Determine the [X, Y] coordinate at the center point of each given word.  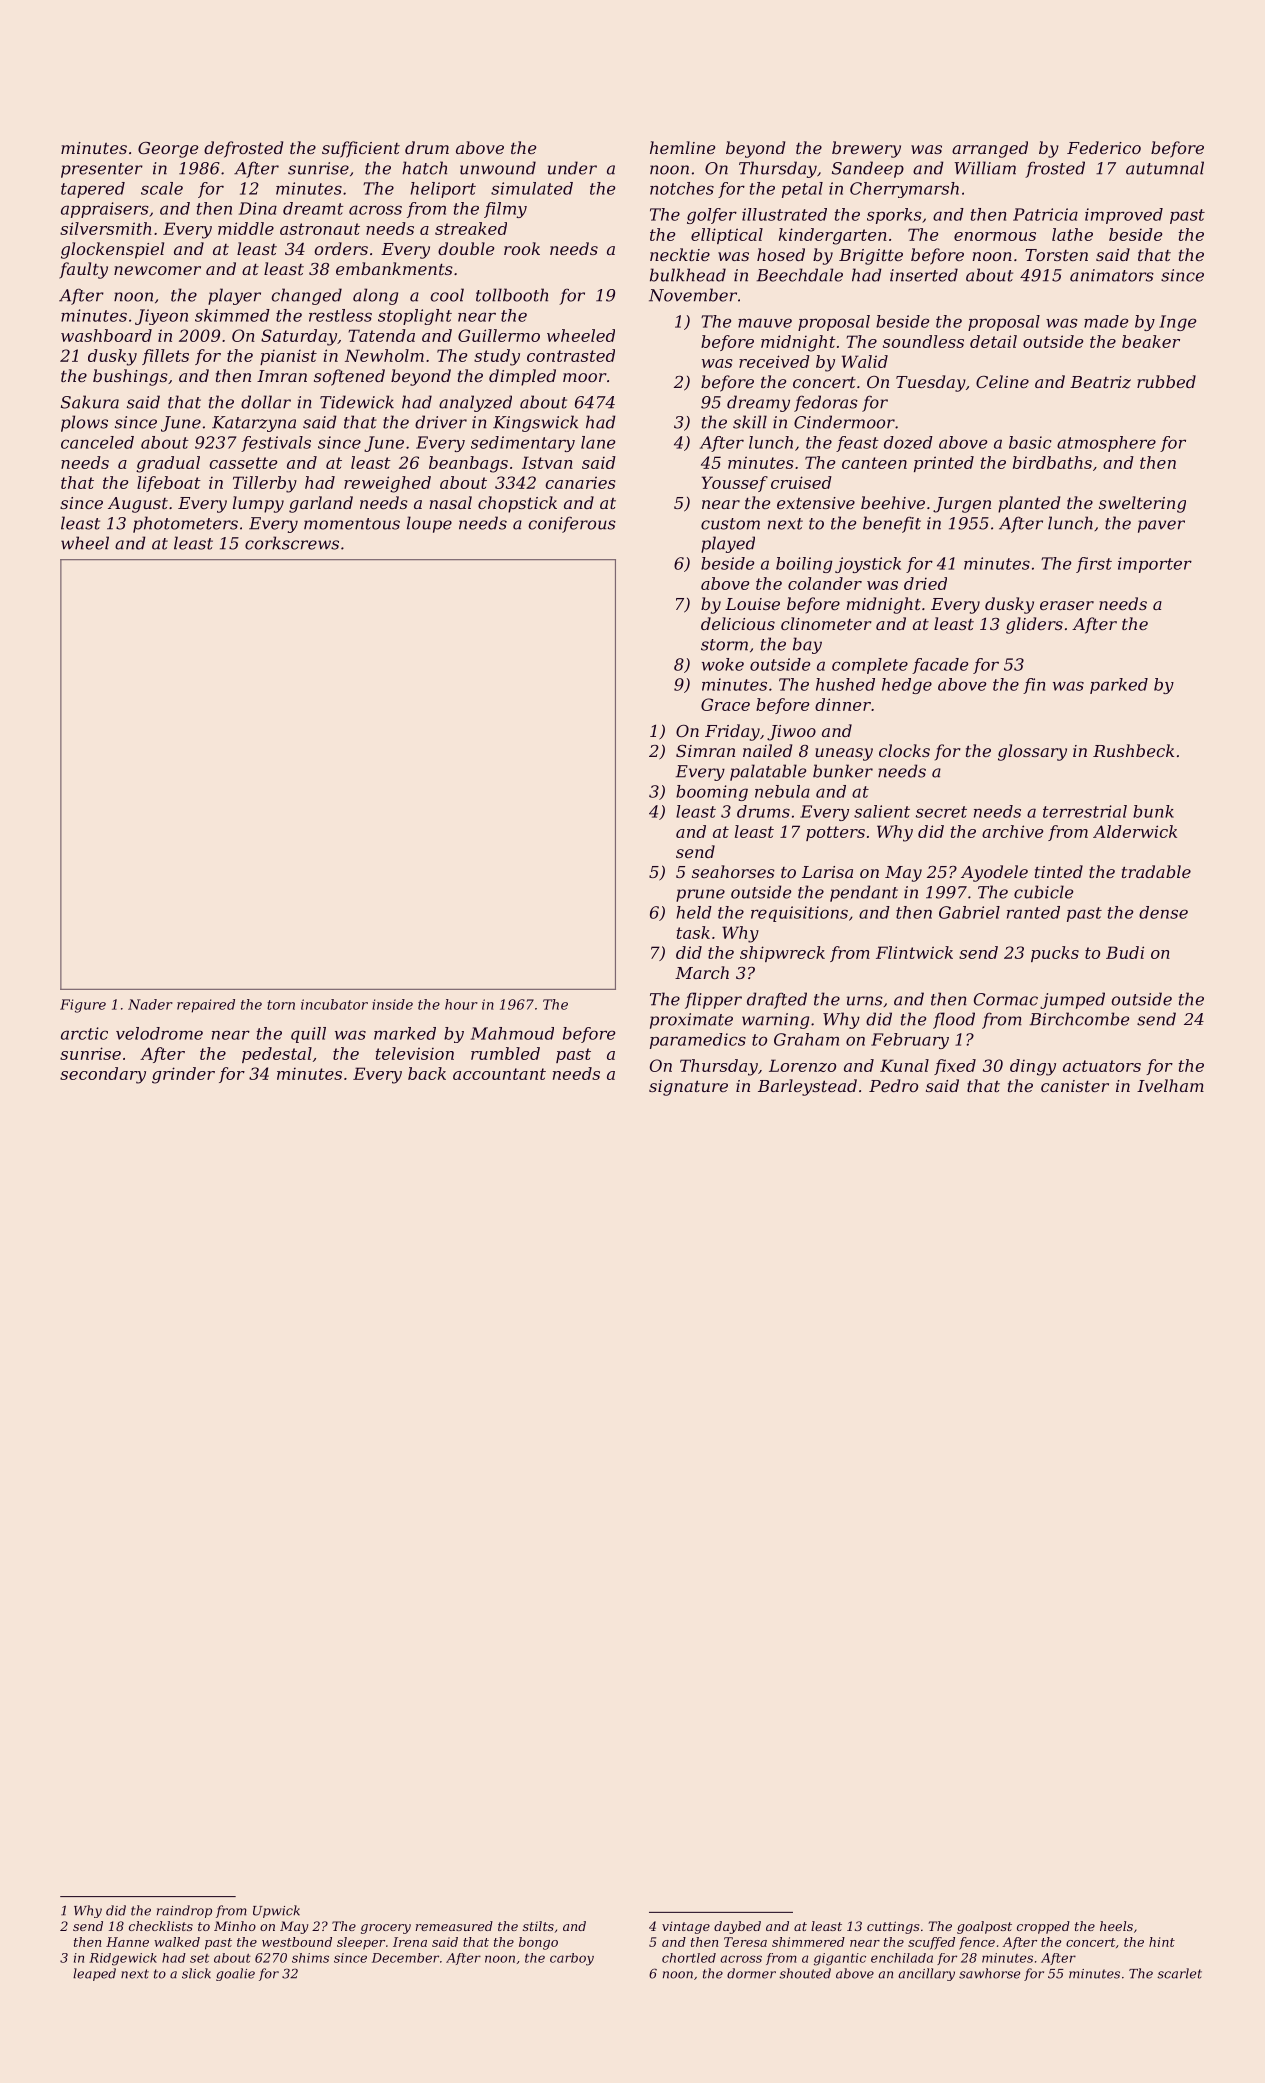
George [168, 150]
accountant [499, 1074]
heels [1116, 1926]
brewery [866, 149]
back [427, 1073]
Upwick [276, 1911]
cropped [1043, 1927]
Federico [1104, 147]
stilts [538, 1926]
